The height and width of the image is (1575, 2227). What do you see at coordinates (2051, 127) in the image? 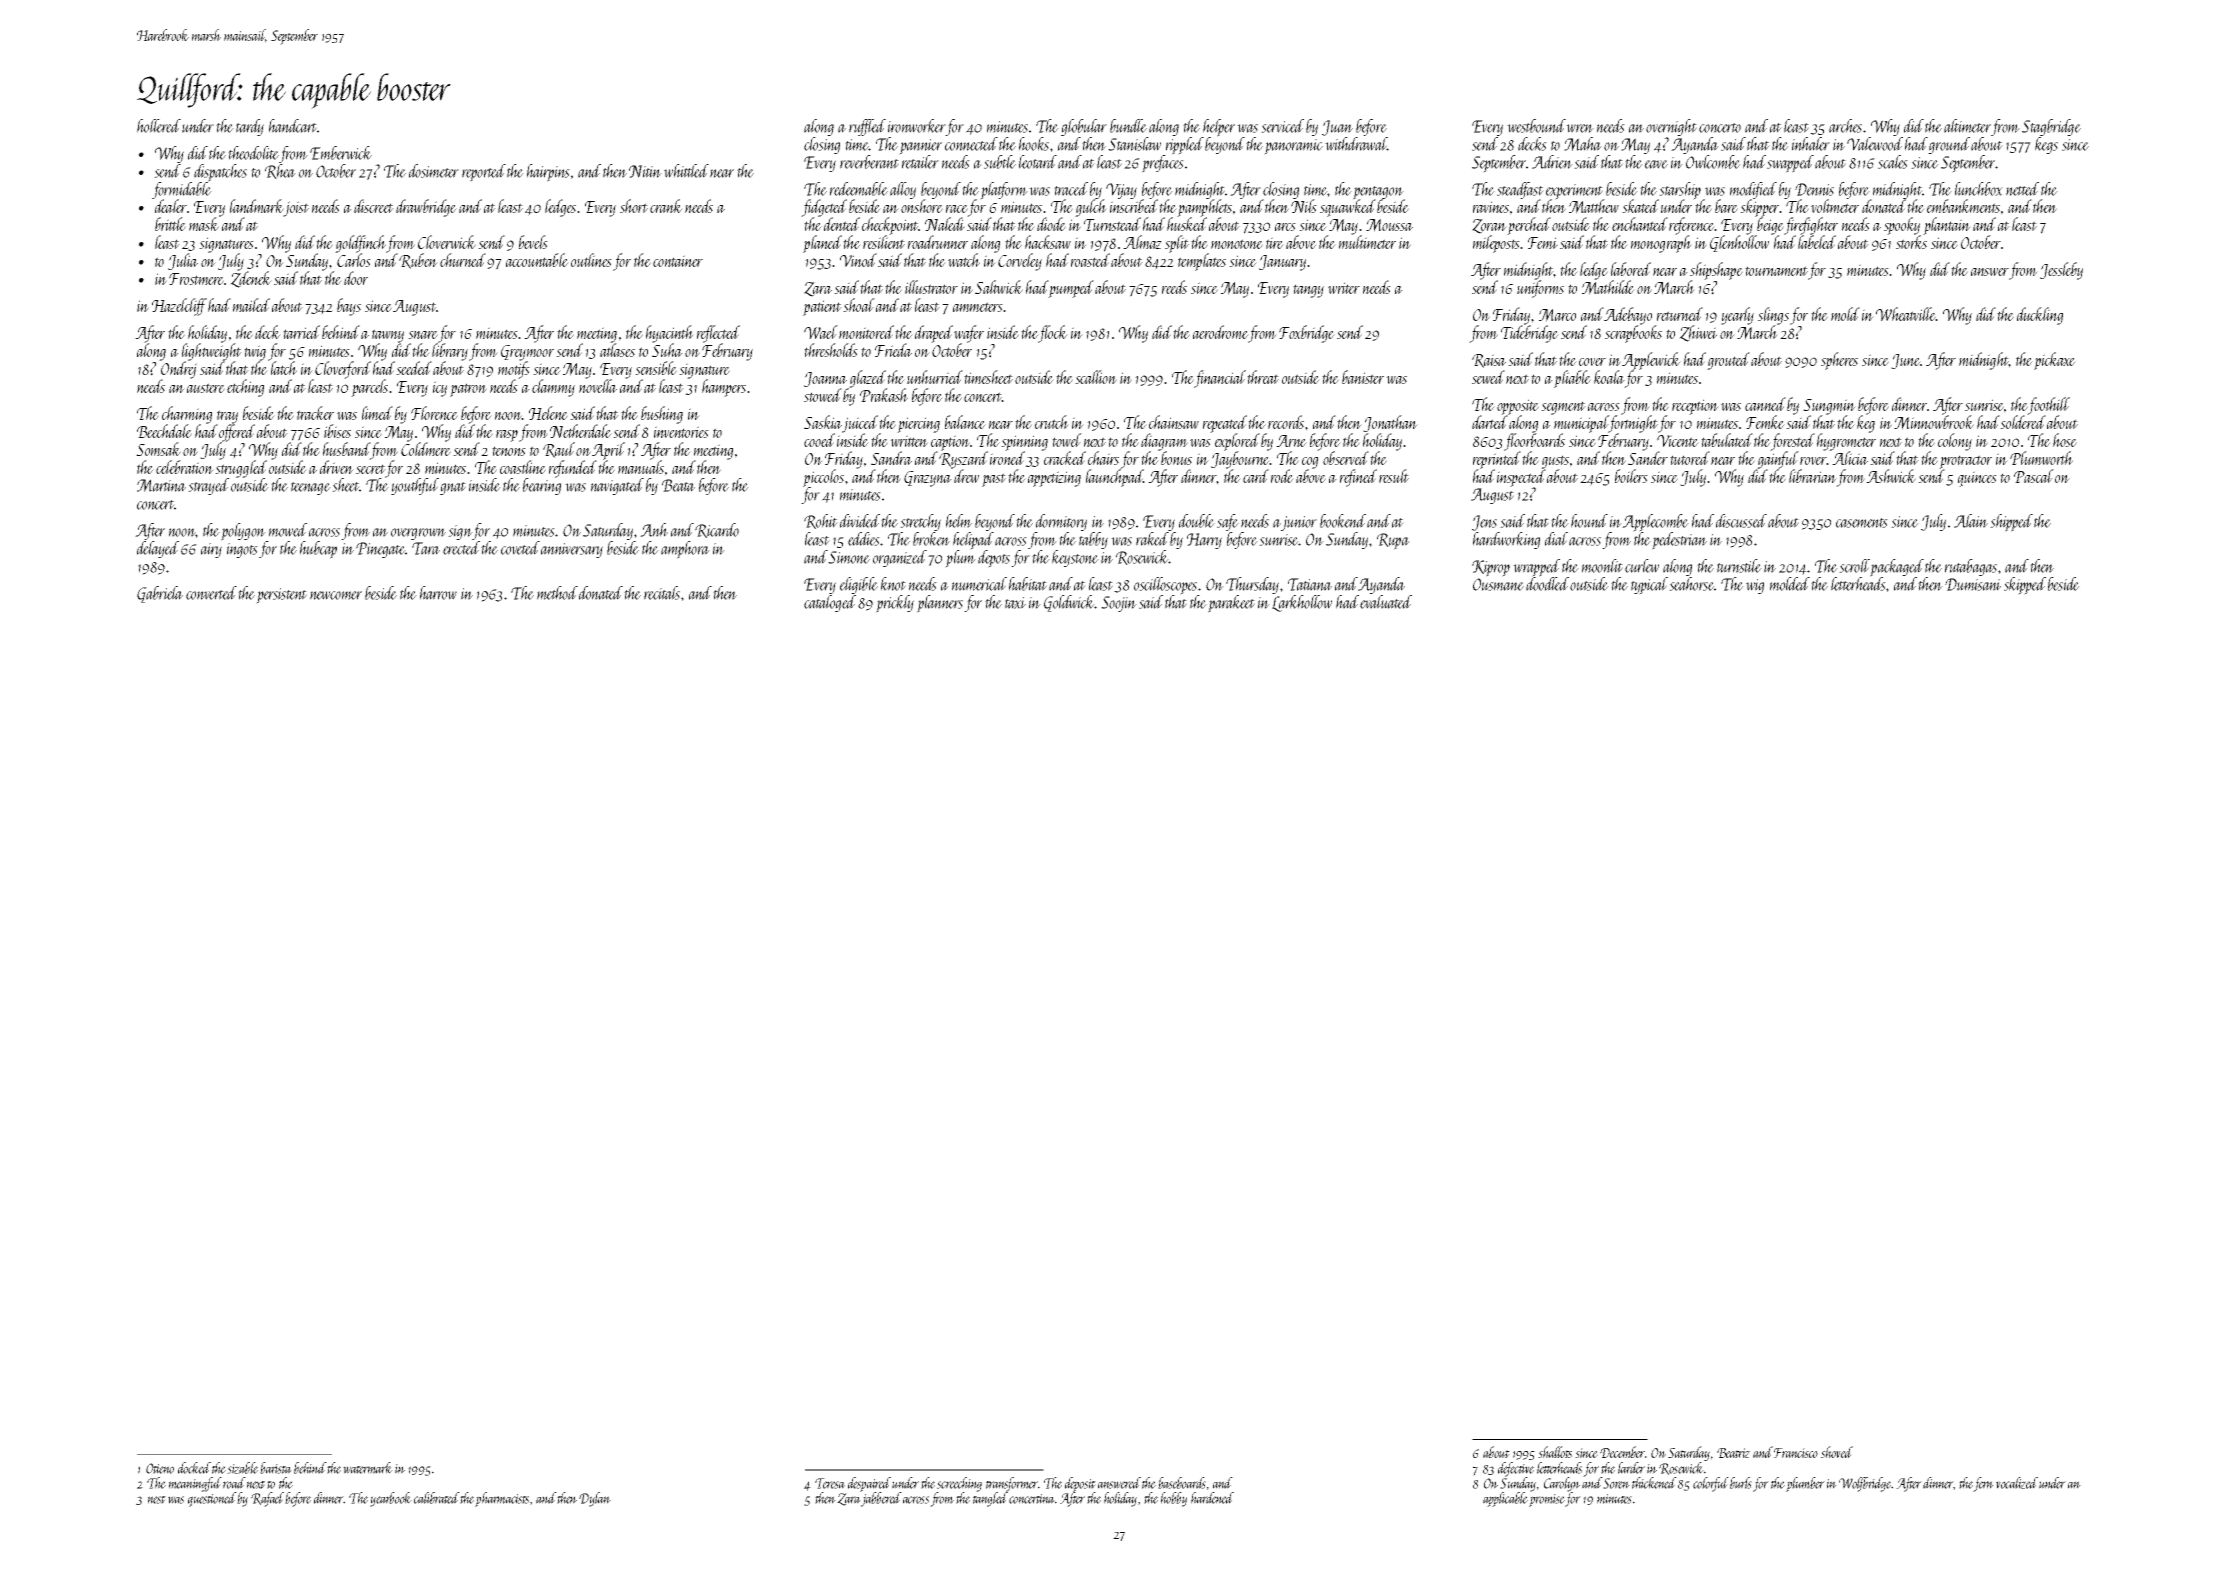
I see `Stagbridge` at bounding box center [2051, 127].
